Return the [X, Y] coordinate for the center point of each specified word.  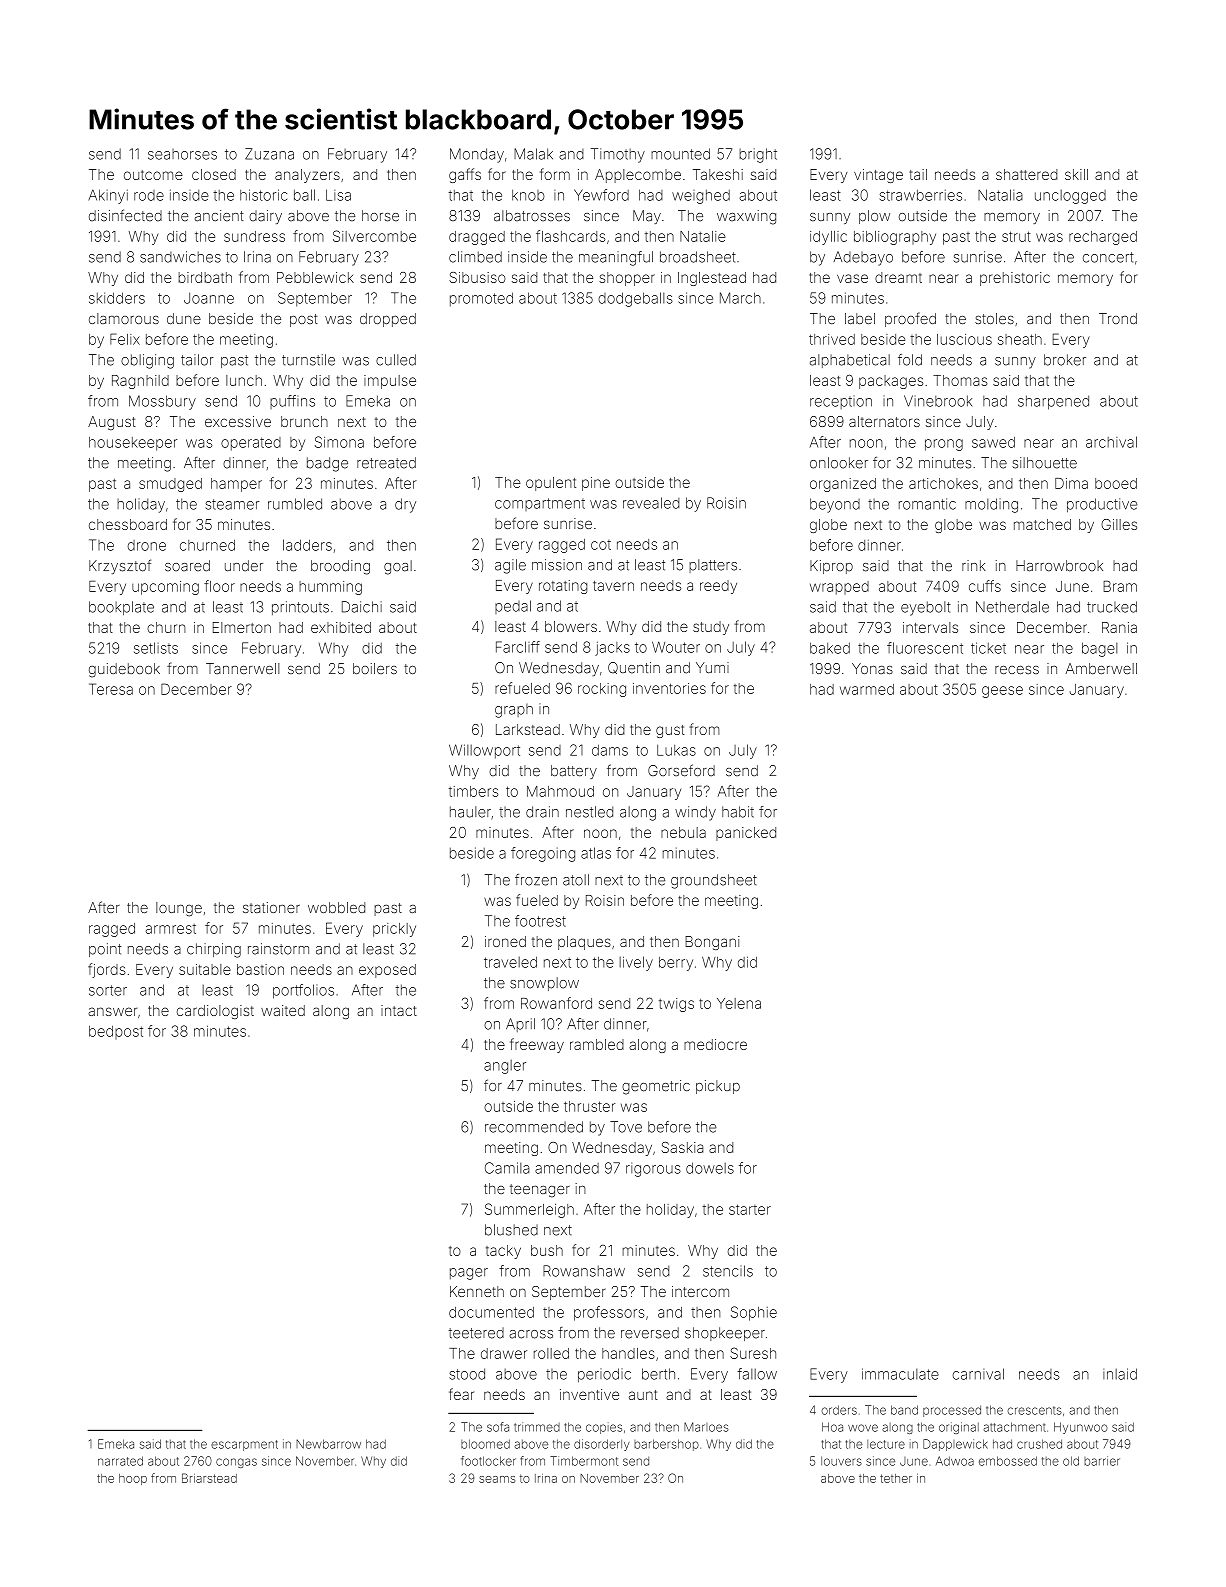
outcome [153, 175]
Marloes [706, 1427]
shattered [1026, 174]
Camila [507, 1168]
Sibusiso [477, 277]
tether [896, 1478]
